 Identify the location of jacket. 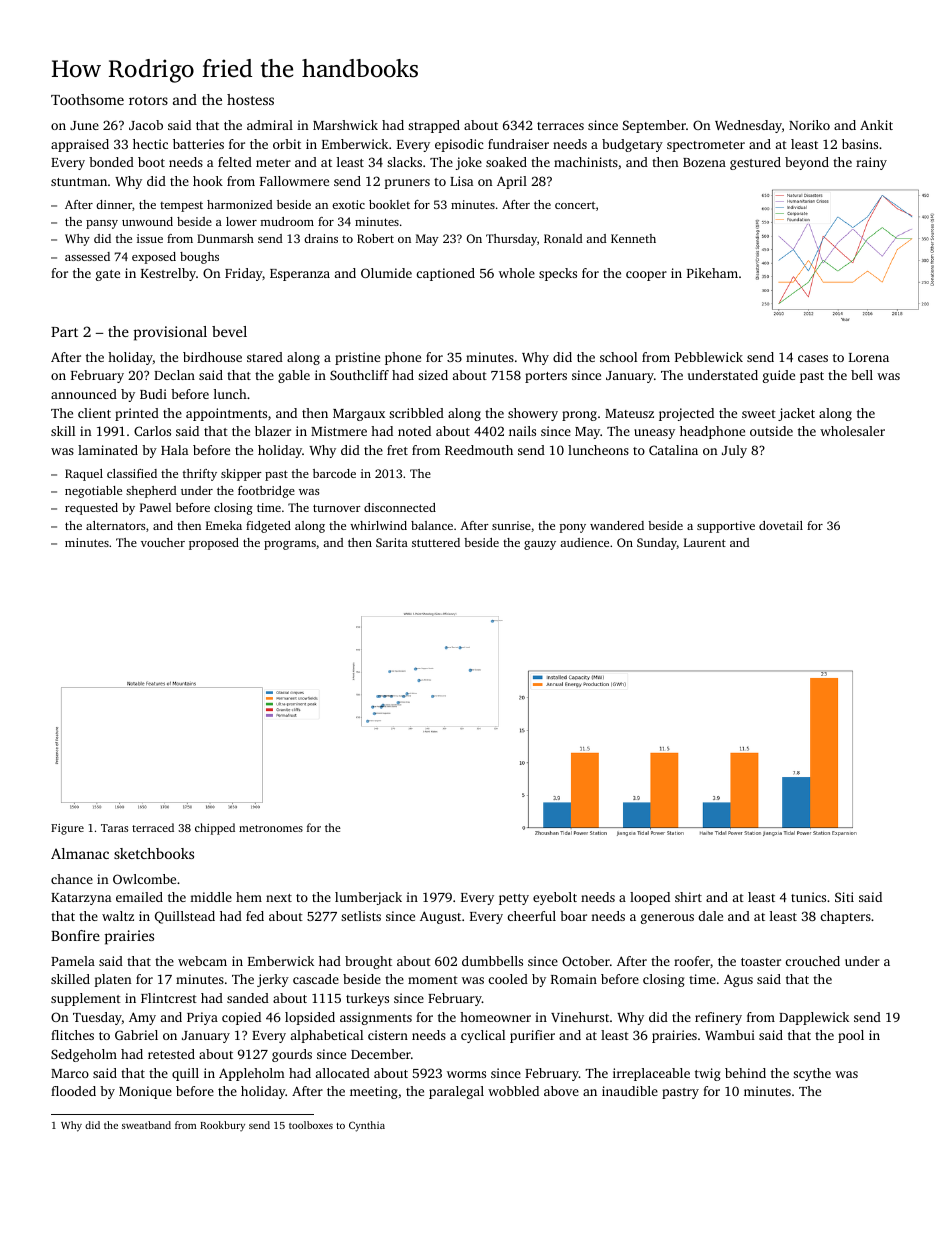
(796, 414).
